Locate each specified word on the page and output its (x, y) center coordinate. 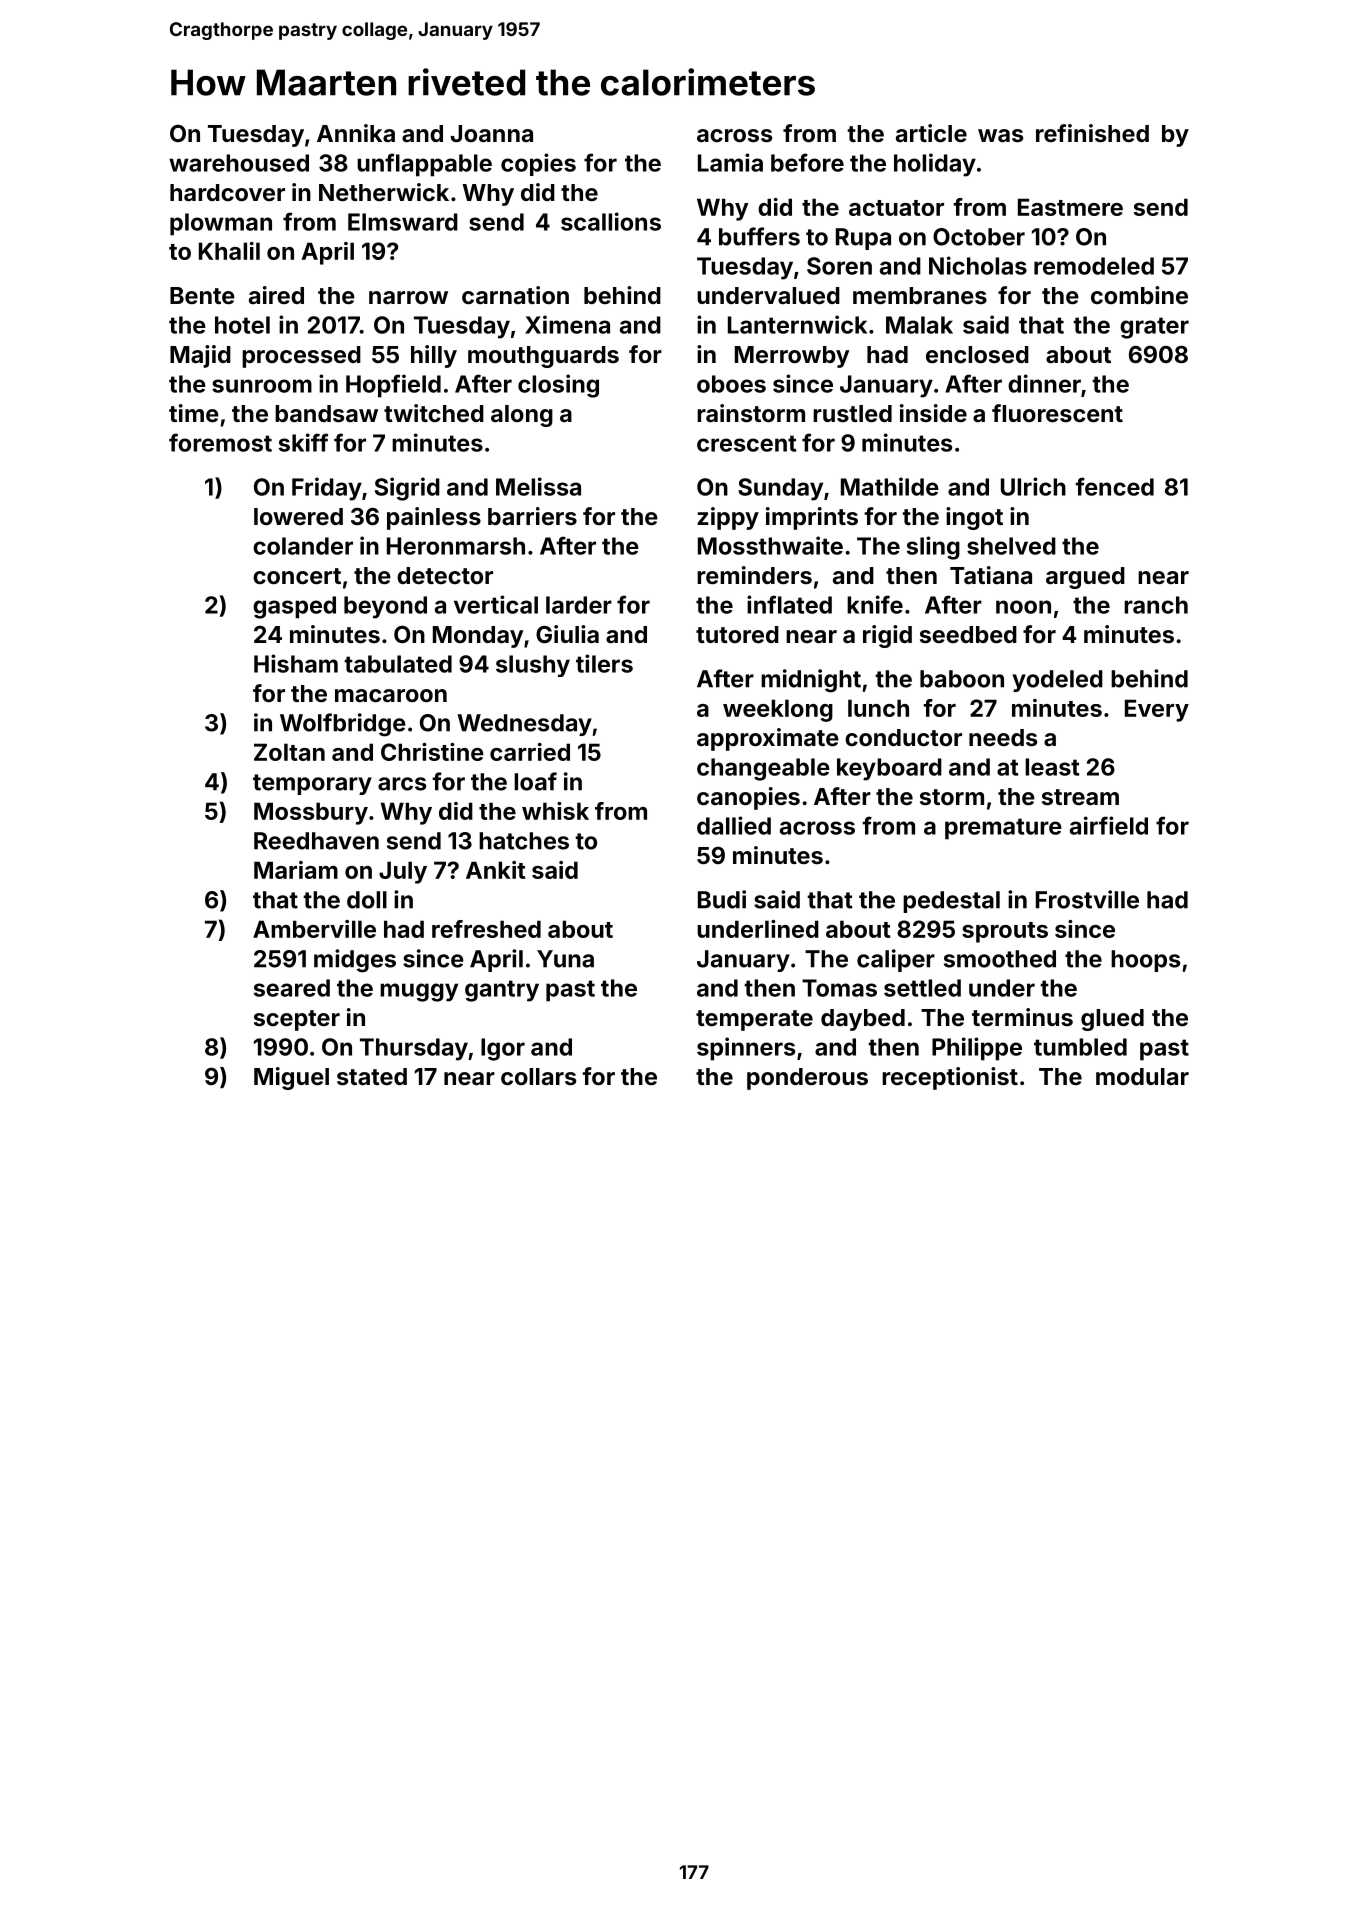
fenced (1114, 486)
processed (301, 357)
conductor (903, 737)
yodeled (1057, 681)
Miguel (291, 1078)
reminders (754, 575)
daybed (863, 1020)
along (522, 416)
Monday (478, 637)
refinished (1092, 133)
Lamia (730, 162)
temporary (312, 784)
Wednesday (524, 725)
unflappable (424, 165)
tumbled (1080, 1047)
